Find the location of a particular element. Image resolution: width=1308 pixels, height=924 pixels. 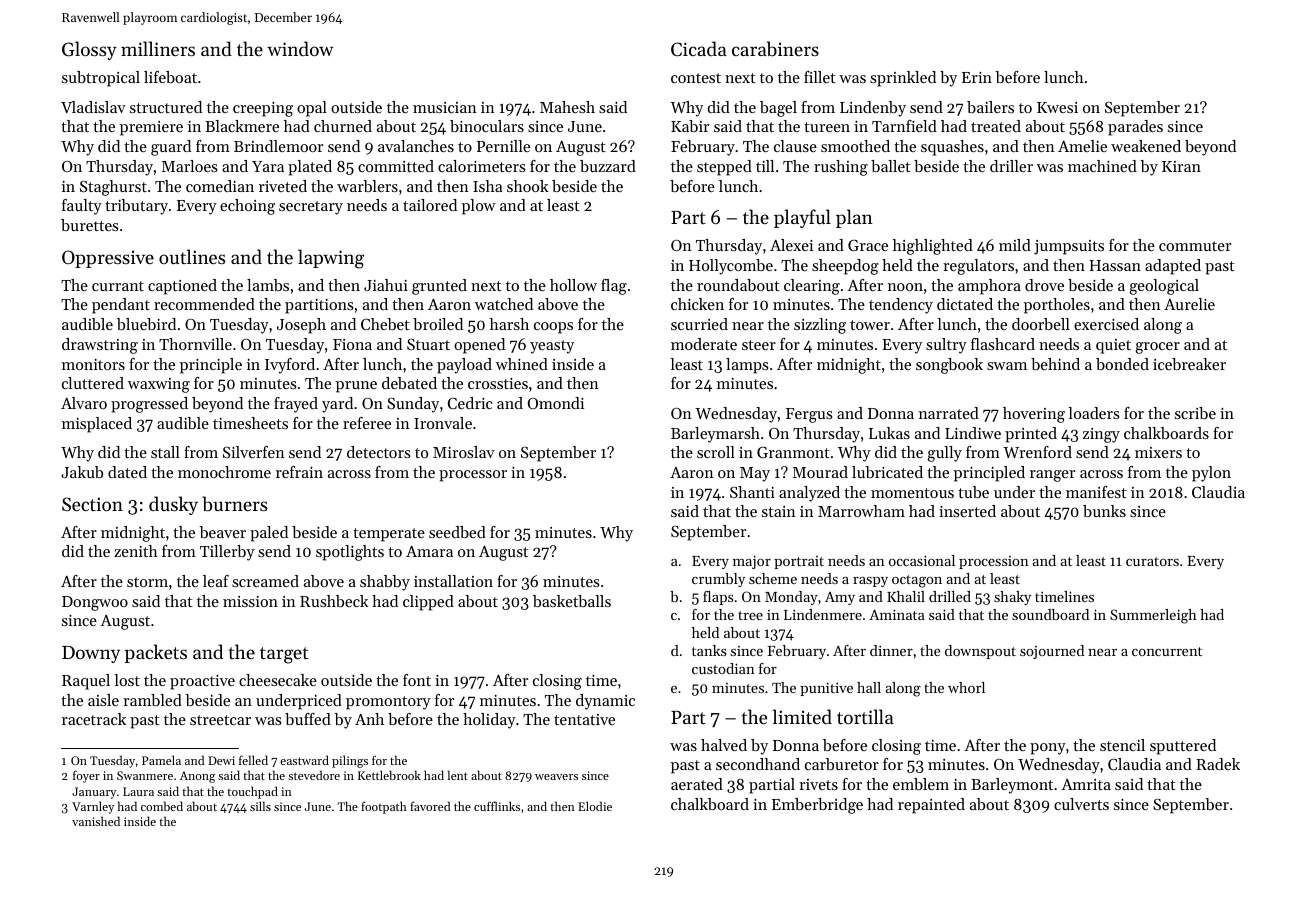

sills is located at coordinates (260, 806).
